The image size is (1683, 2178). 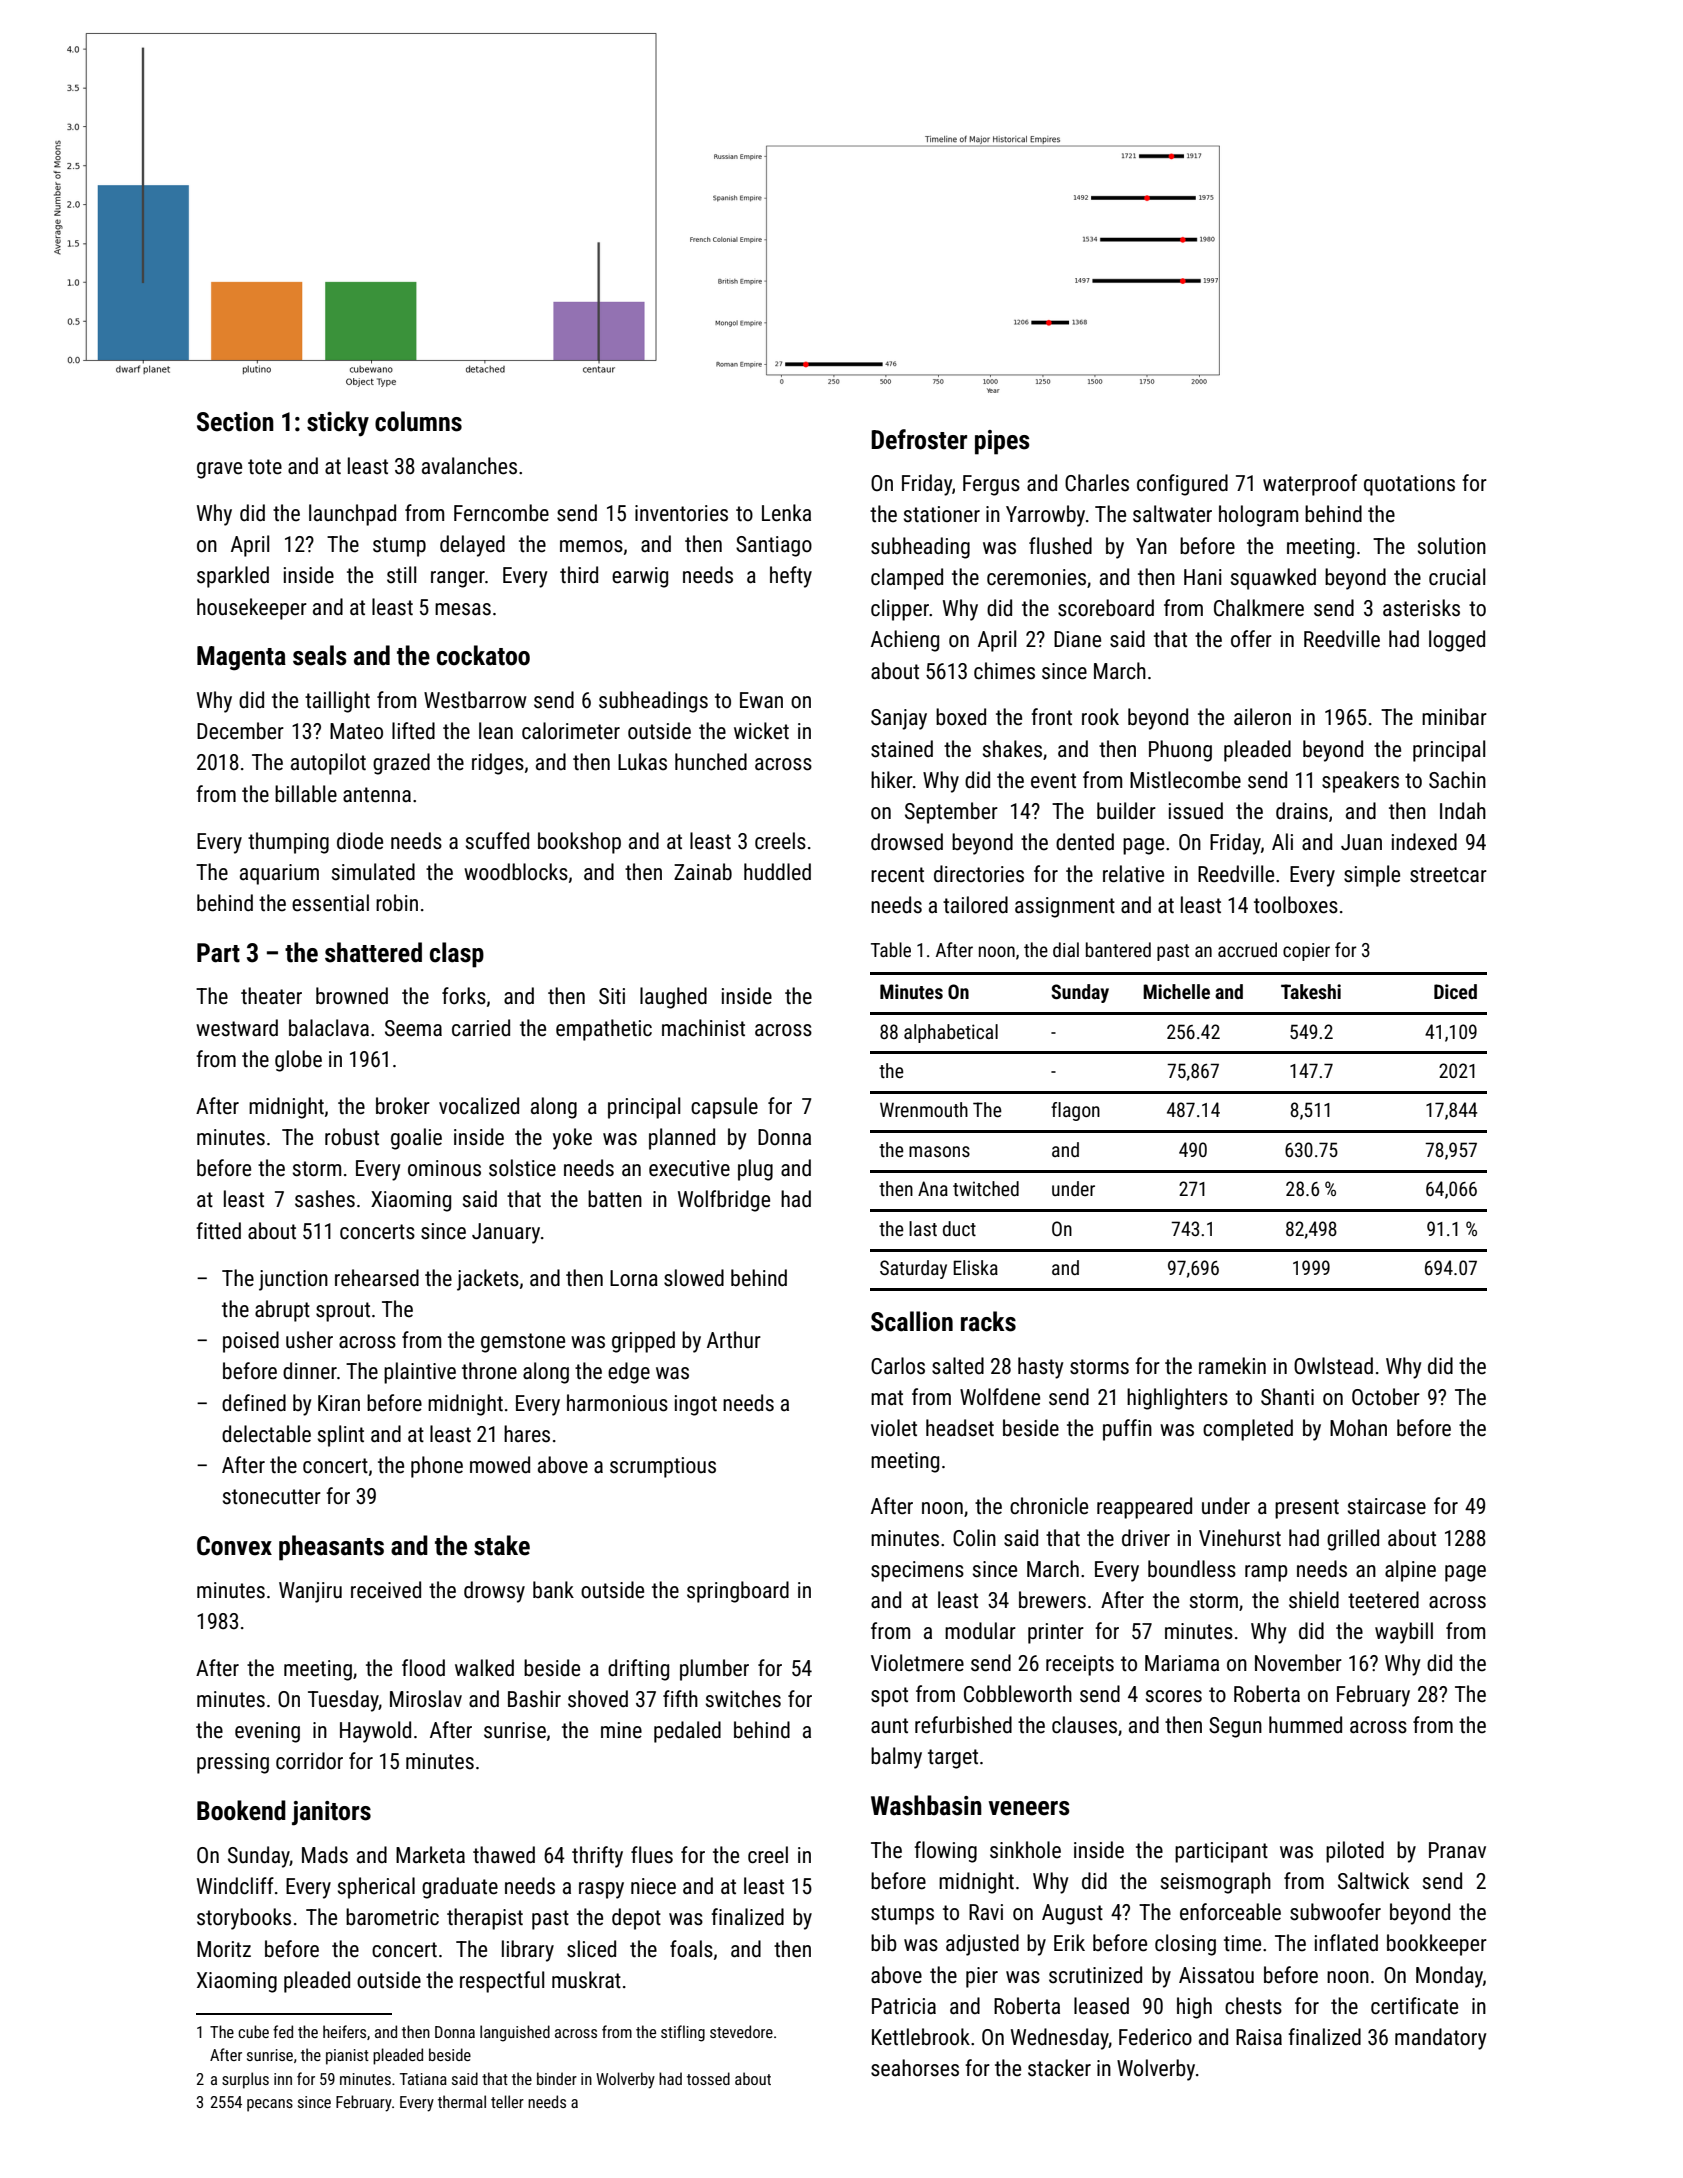 What do you see at coordinates (403, 1106) in the screenshot?
I see `broker` at bounding box center [403, 1106].
